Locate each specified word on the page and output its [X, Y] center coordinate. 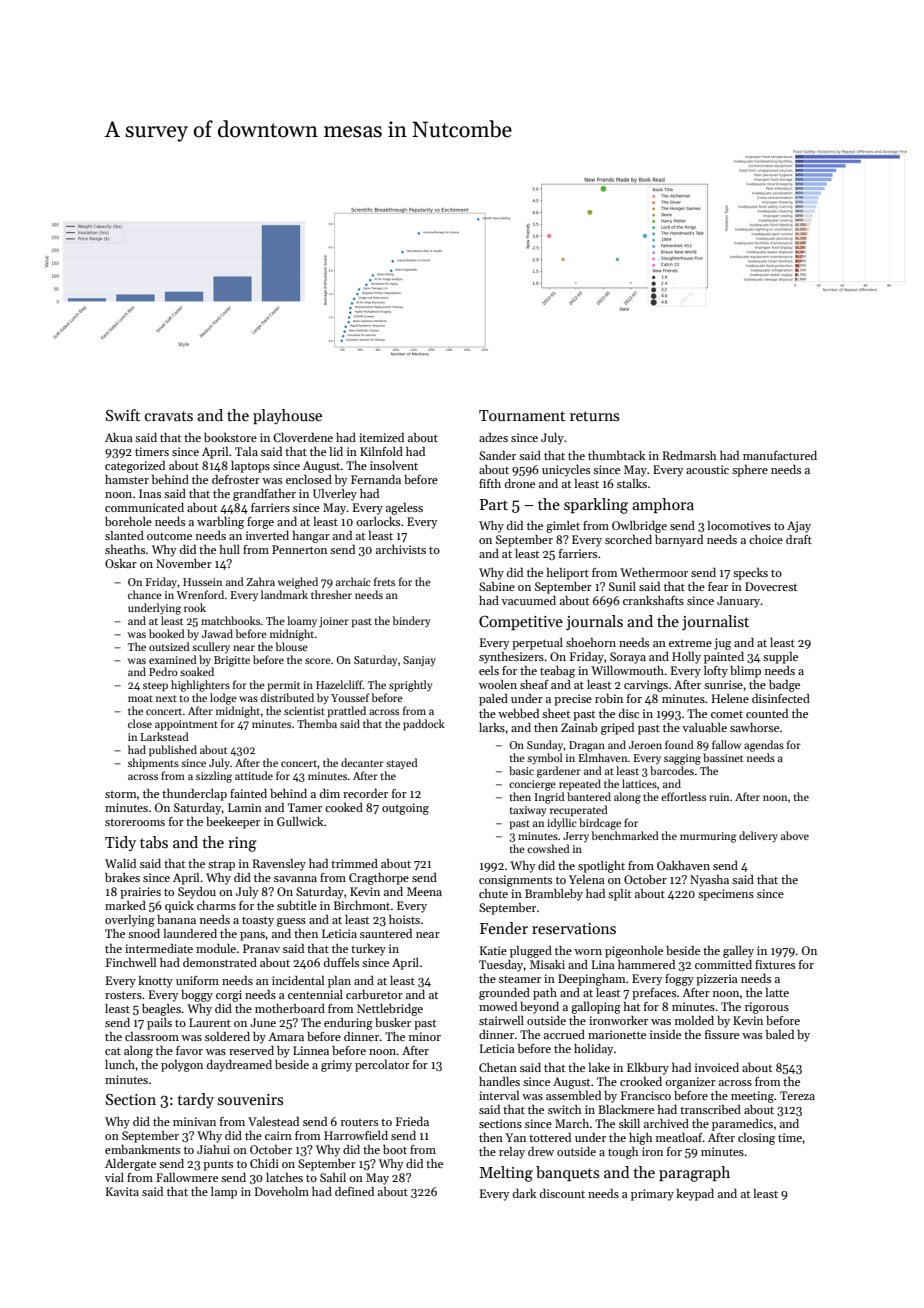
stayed [402, 764]
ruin [719, 797]
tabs [154, 842]
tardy [195, 1100]
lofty [716, 672]
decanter [362, 762]
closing [756, 1139]
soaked [197, 671]
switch [564, 1109]
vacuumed [528, 600]
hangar [311, 537]
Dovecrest [771, 586]
